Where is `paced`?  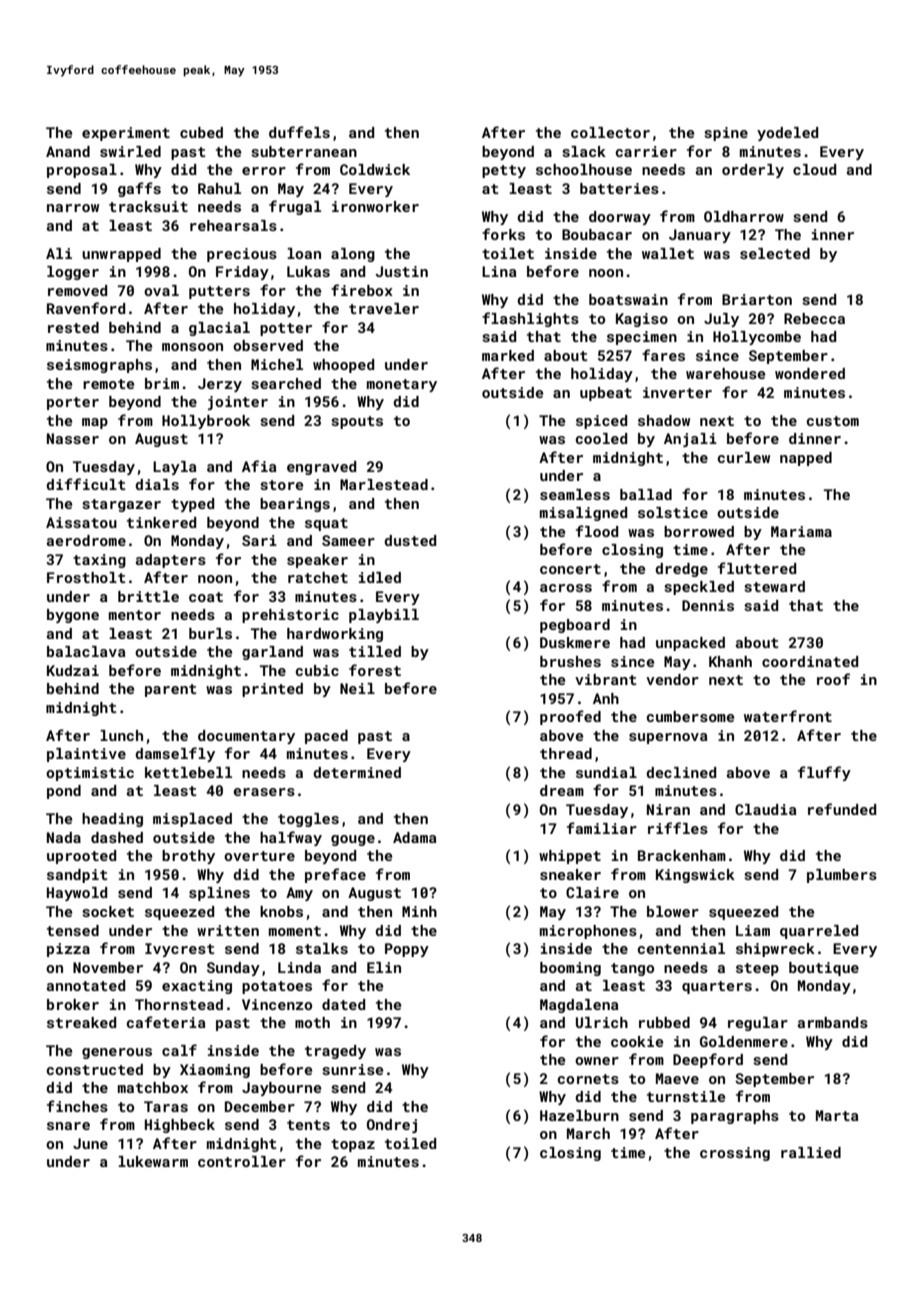 paced is located at coordinates (326, 737).
